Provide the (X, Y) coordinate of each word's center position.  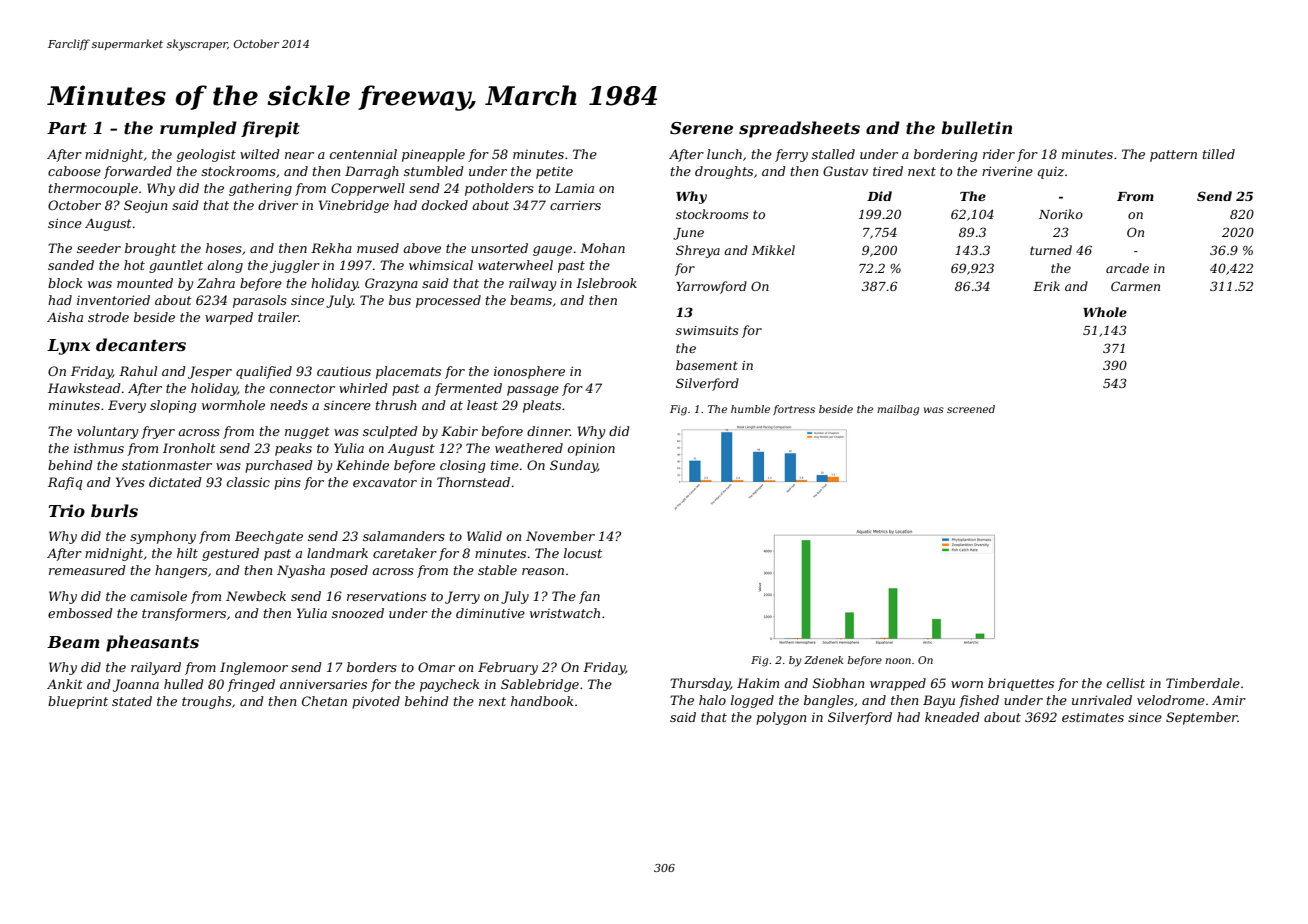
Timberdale (1203, 683)
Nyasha (301, 571)
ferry (791, 155)
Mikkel (773, 250)
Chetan (324, 701)
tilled (1219, 154)
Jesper (210, 372)
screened (971, 409)
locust (583, 553)
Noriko (1061, 214)
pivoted (376, 702)
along (225, 266)
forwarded (138, 172)
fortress (794, 410)
